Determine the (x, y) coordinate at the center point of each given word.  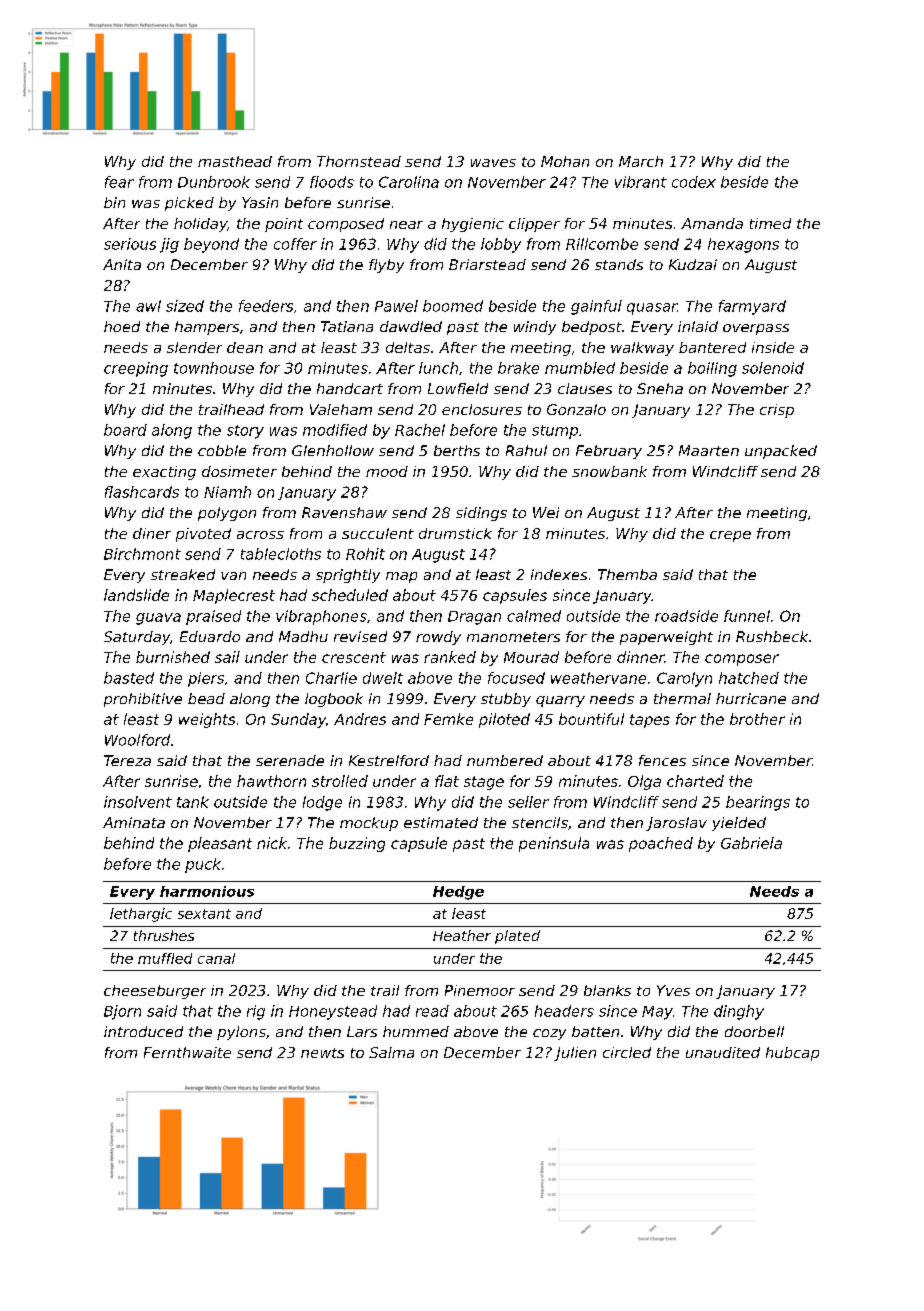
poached (661, 844)
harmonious (207, 891)
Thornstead (359, 161)
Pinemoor (480, 990)
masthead (235, 161)
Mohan (565, 161)
